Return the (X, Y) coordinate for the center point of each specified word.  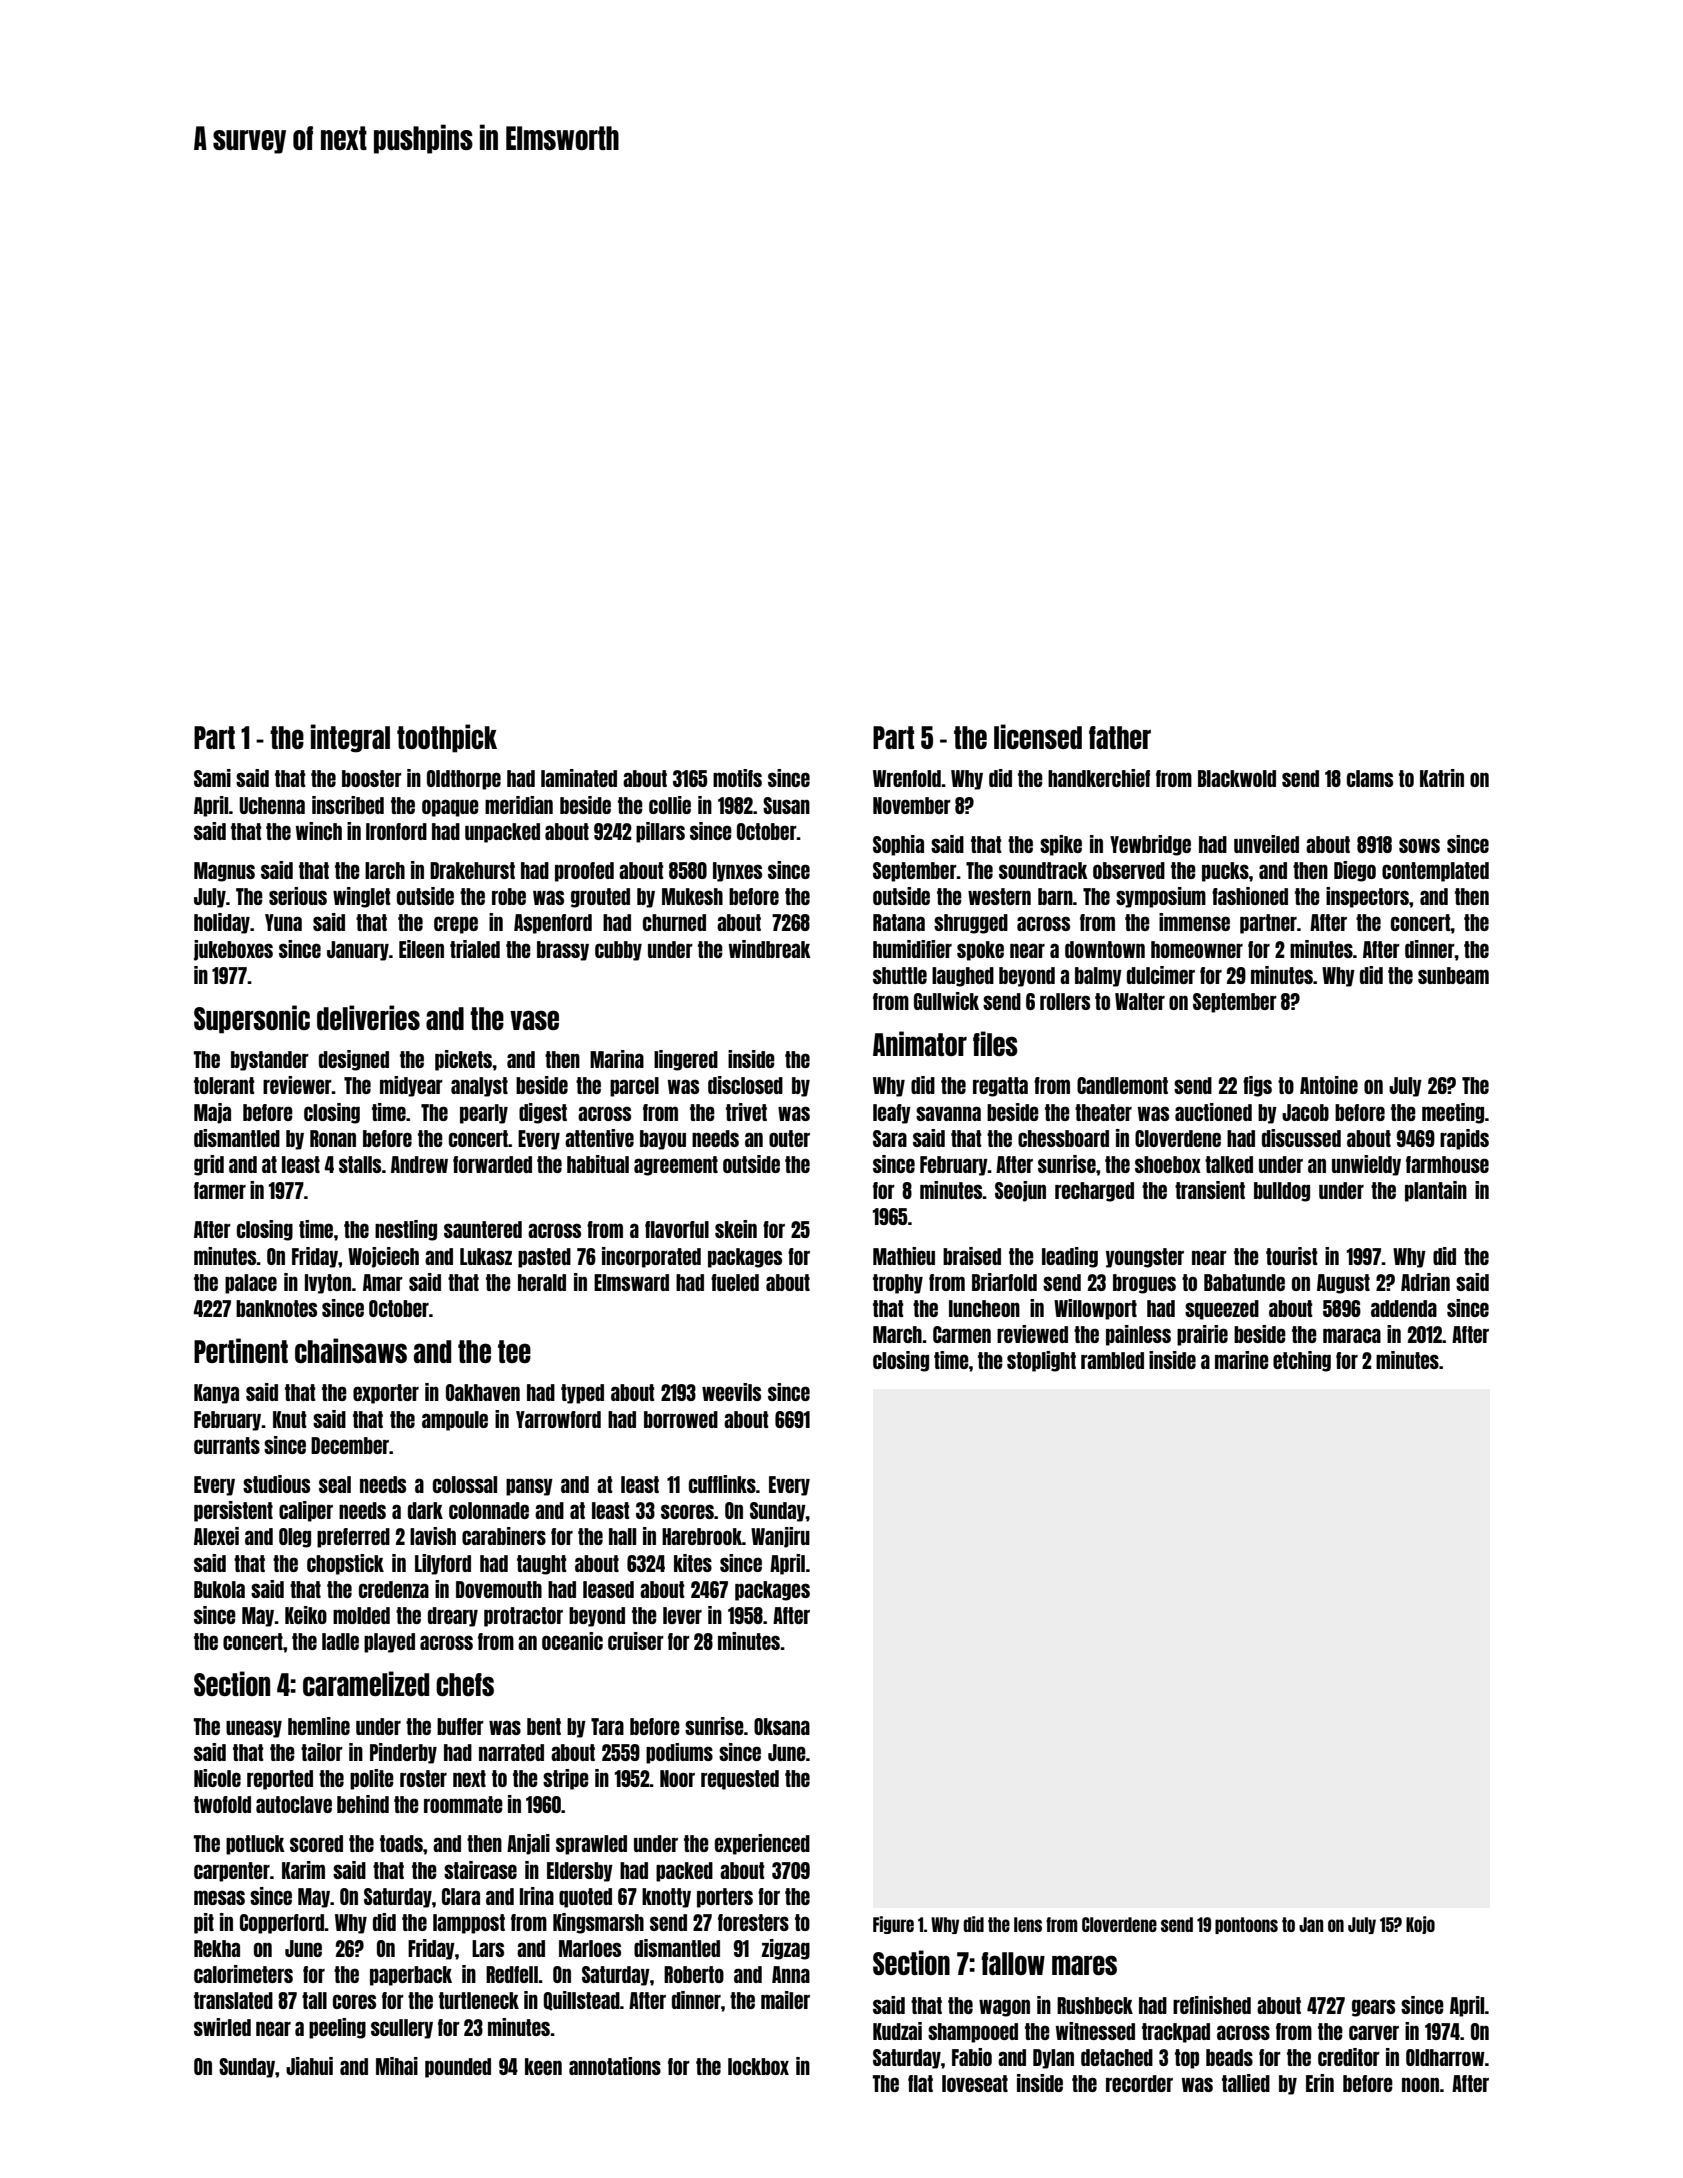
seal (335, 1484)
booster (372, 778)
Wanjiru (780, 1537)
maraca (1352, 1335)
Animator (920, 1043)
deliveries (368, 1017)
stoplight (1041, 1361)
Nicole (217, 1778)
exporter (386, 1394)
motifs (737, 778)
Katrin (1442, 778)
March (897, 1334)
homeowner (1197, 949)
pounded (458, 2068)
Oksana (782, 1726)
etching (1302, 1361)
